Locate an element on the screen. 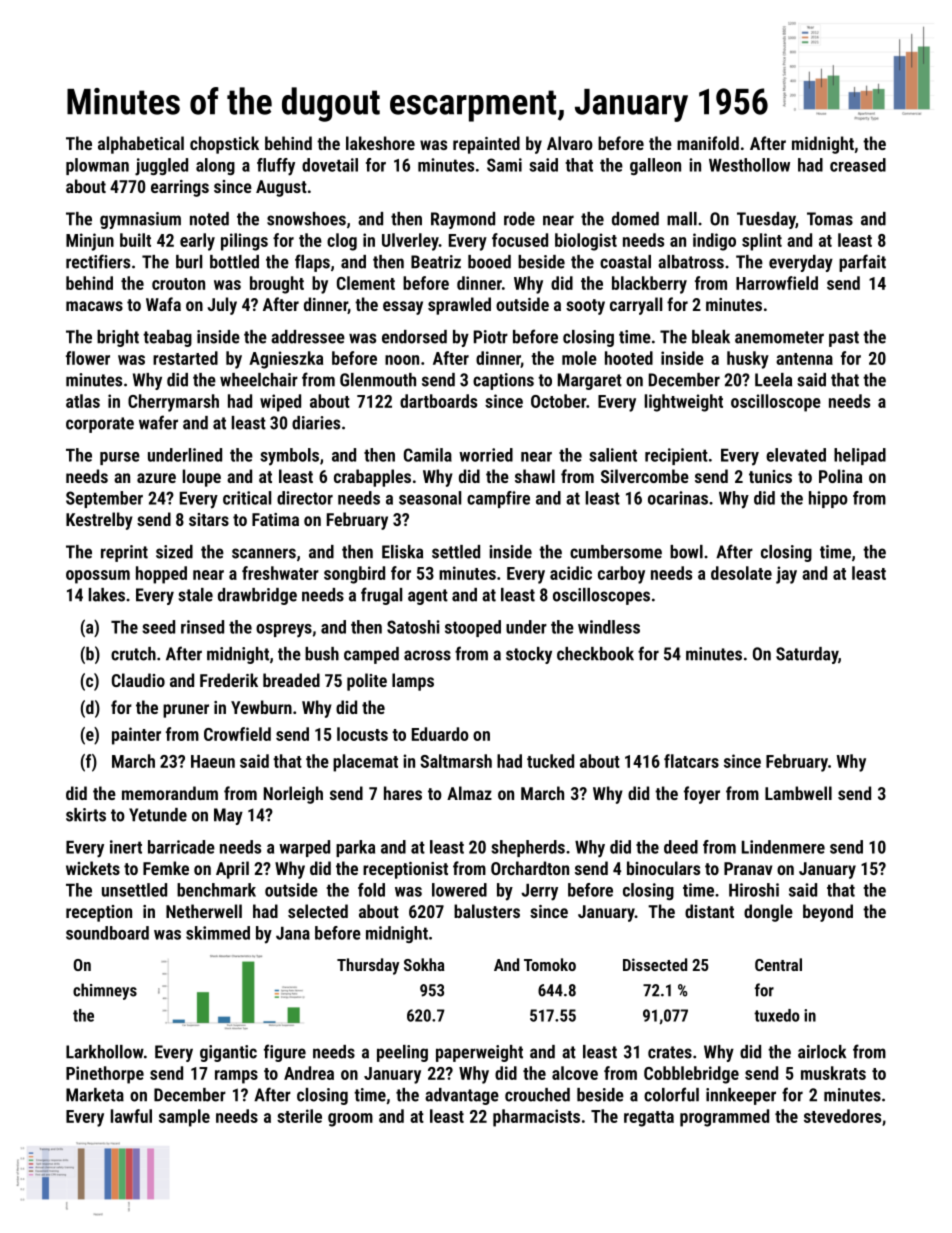  repainted is located at coordinates (486, 145).
